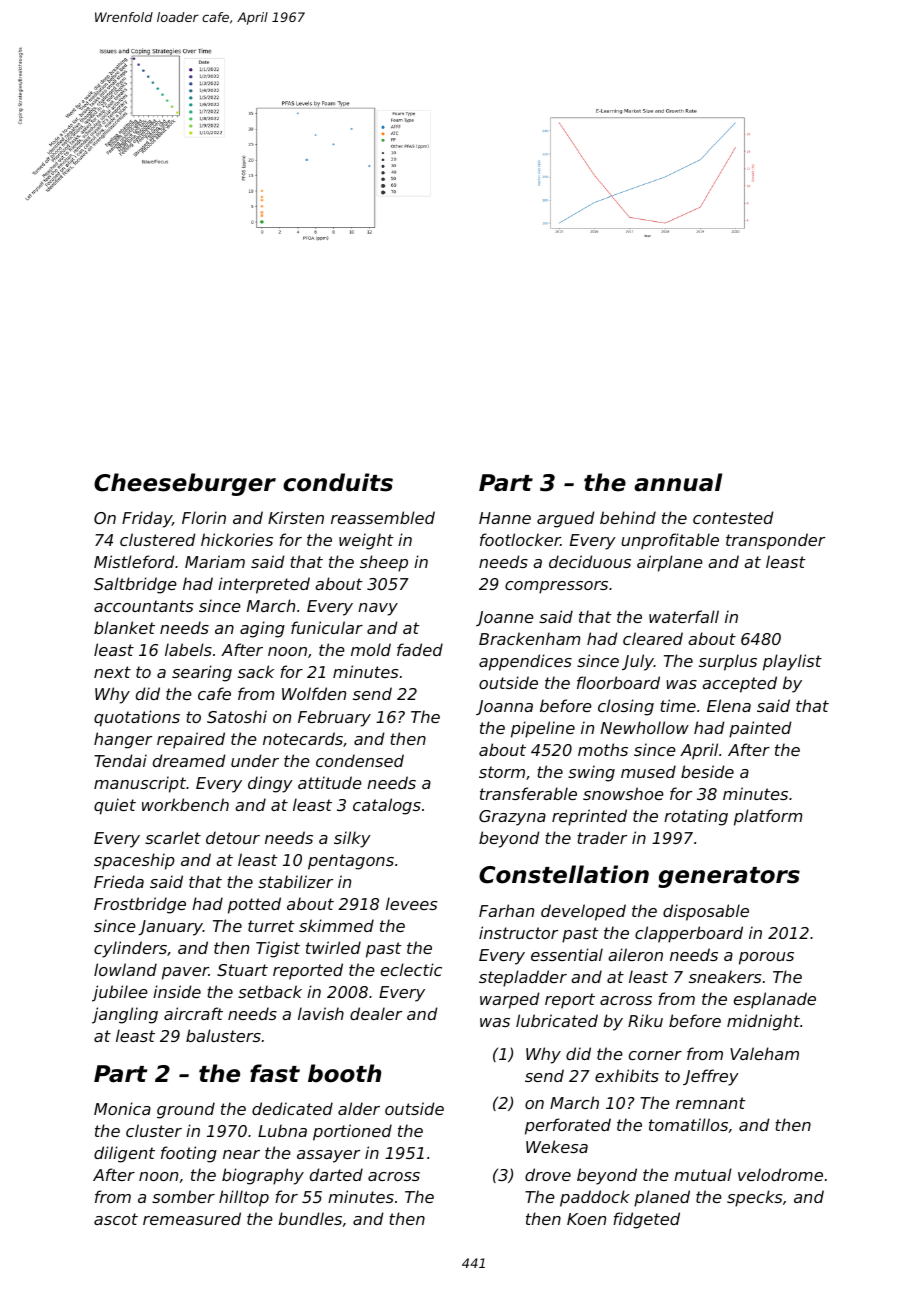 This page has height=1308, width=924. What do you see at coordinates (352, 1132) in the page?
I see `portioned` at bounding box center [352, 1132].
